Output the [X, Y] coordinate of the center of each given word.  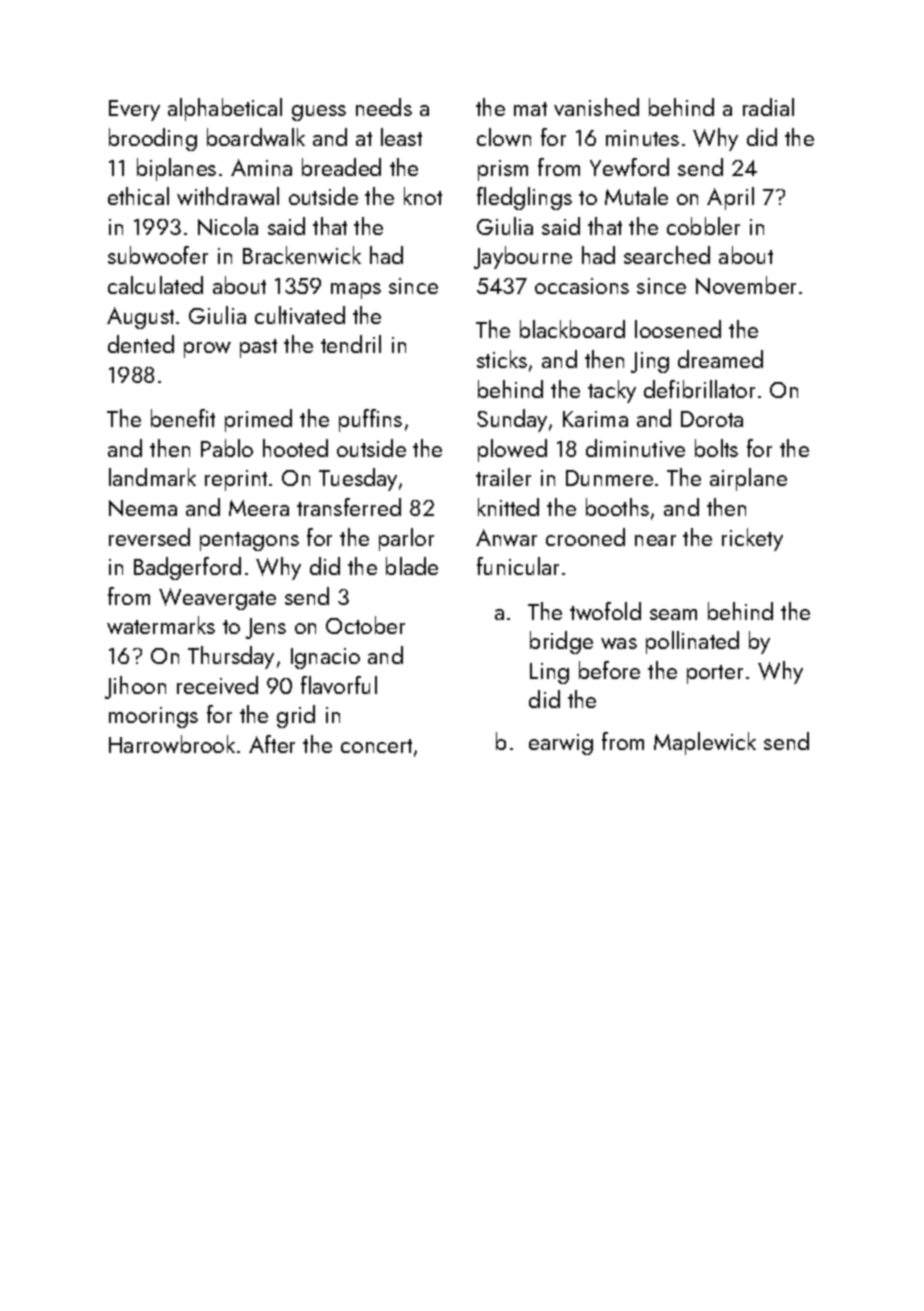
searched [667, 255]
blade [412, 566]
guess [319, 113]
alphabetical [225, 109]
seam [673, 614]
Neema [143, 508]
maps [356, 291]
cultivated [300, 315]
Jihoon [135, 687]
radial [768, 107]
